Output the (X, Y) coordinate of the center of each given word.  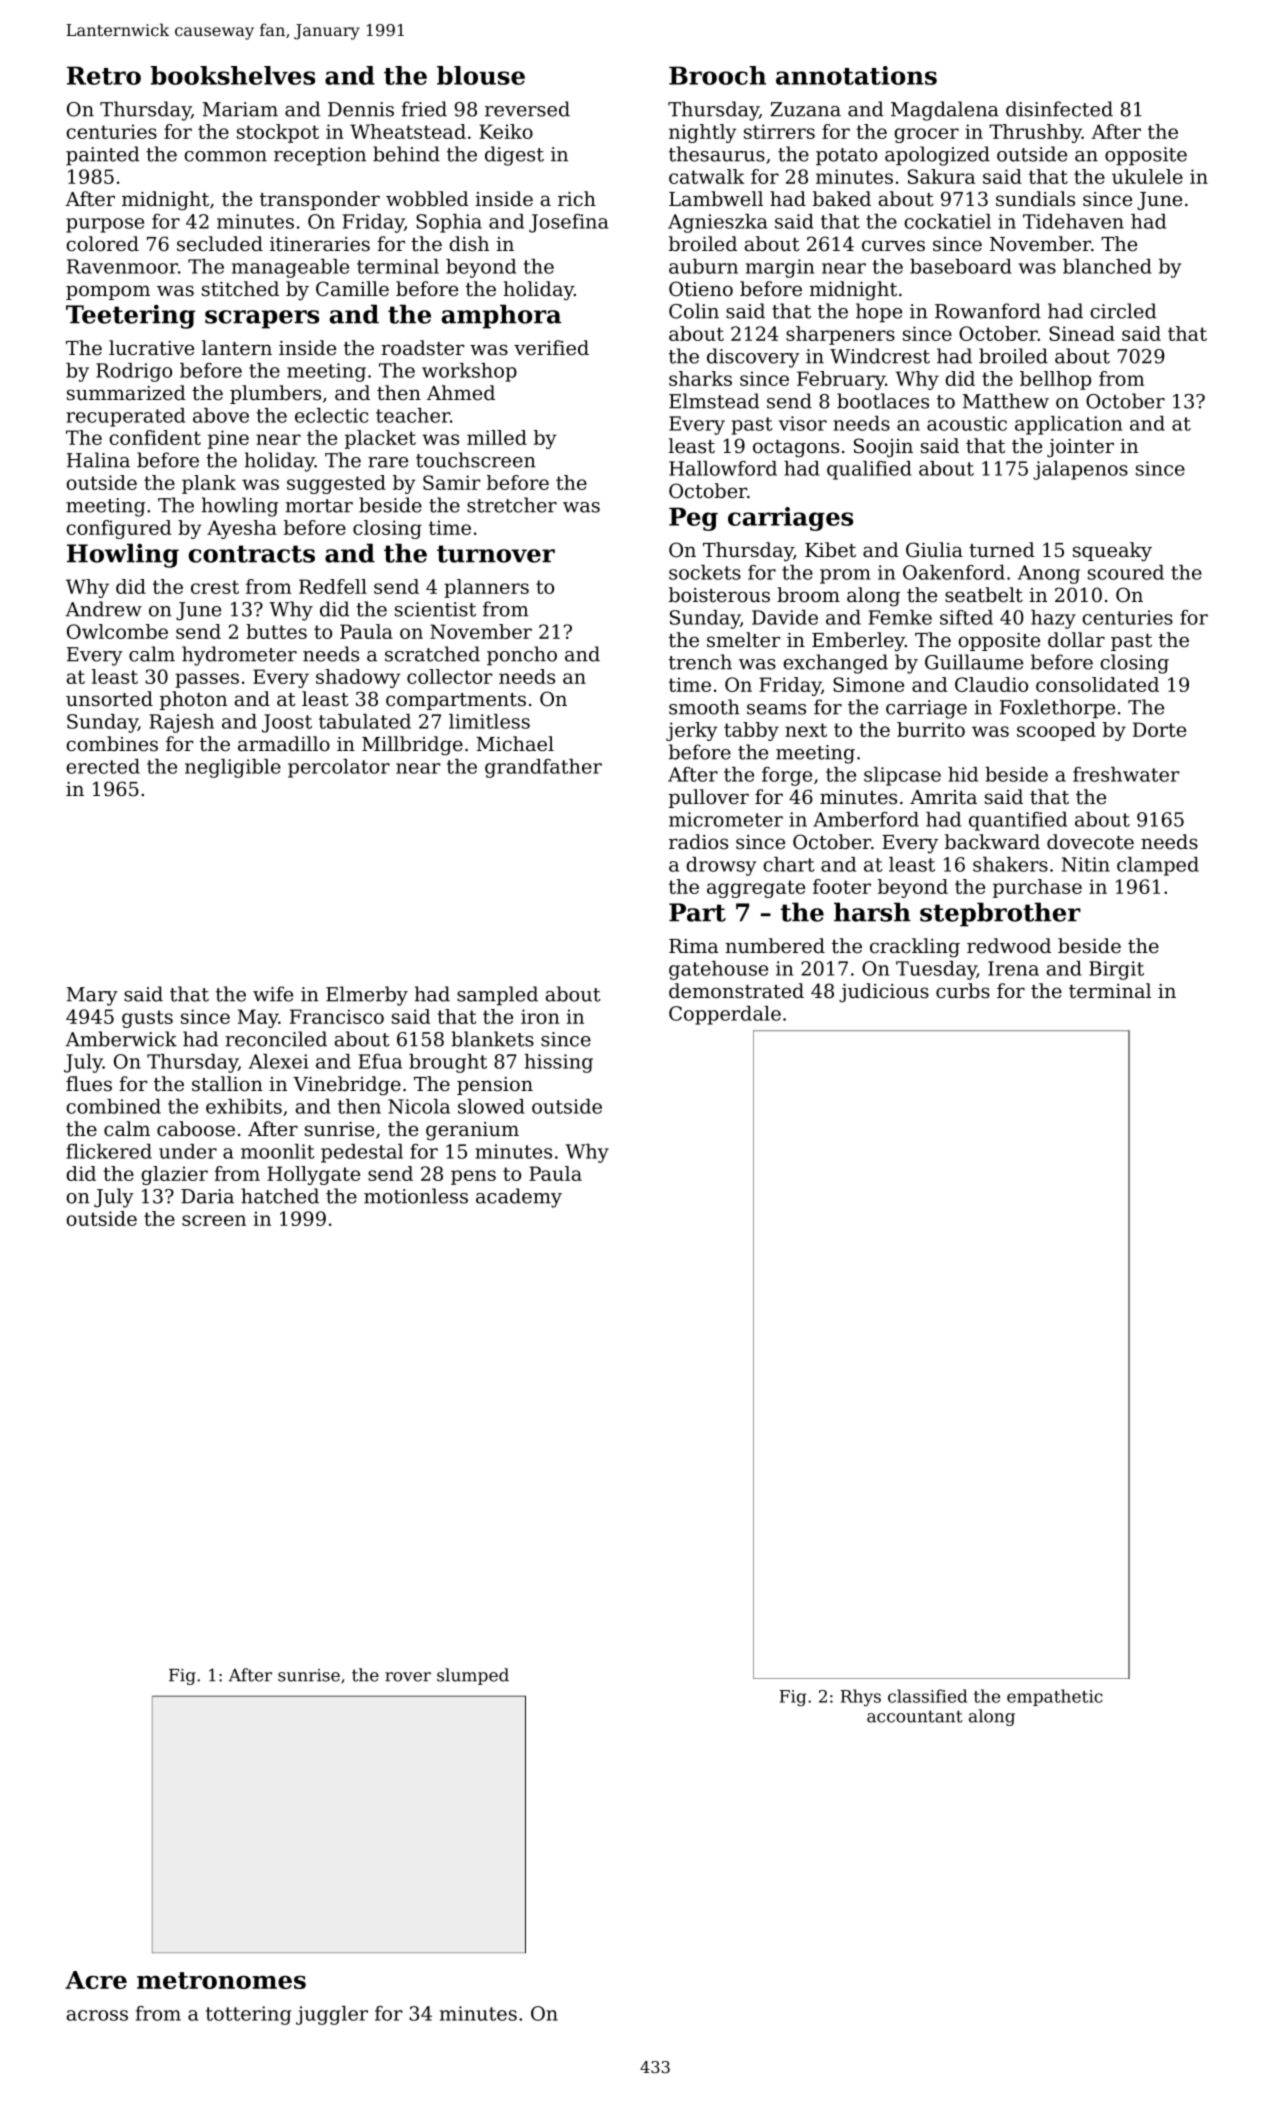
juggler (332, 2015)
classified (927, 1696)
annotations (856, 75)
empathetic (1055, 1697)
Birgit (1116, 970)
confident (155, 437)
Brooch (717, 75)
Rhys (860, 1698)
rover (408, 1677)
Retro (104, 75)
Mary (92, 996)
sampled (497, 996)
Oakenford (954, 572)
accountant (915, 1716)
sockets (705, 572)
